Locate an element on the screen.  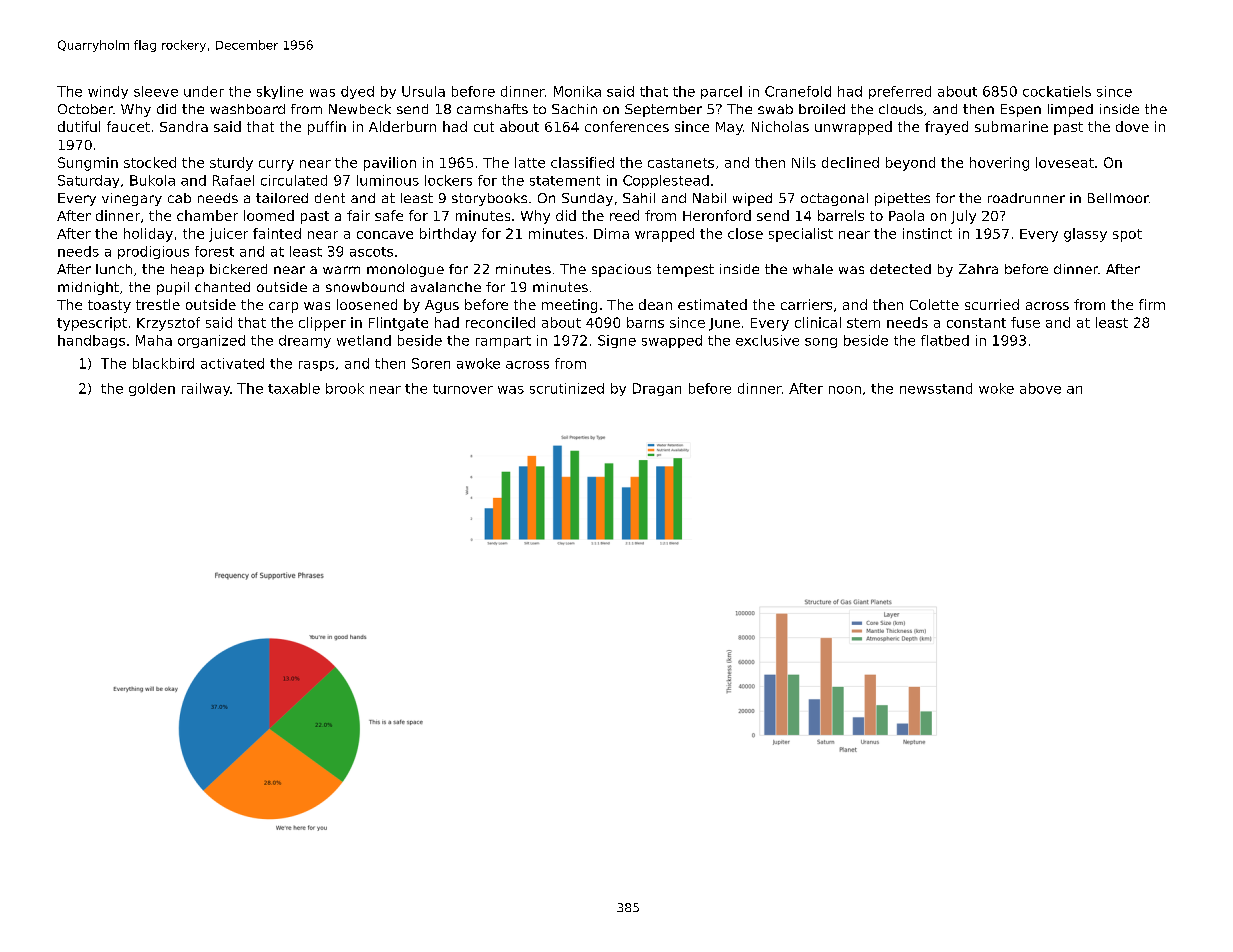
toasty is located at coordinates (109, 306).
